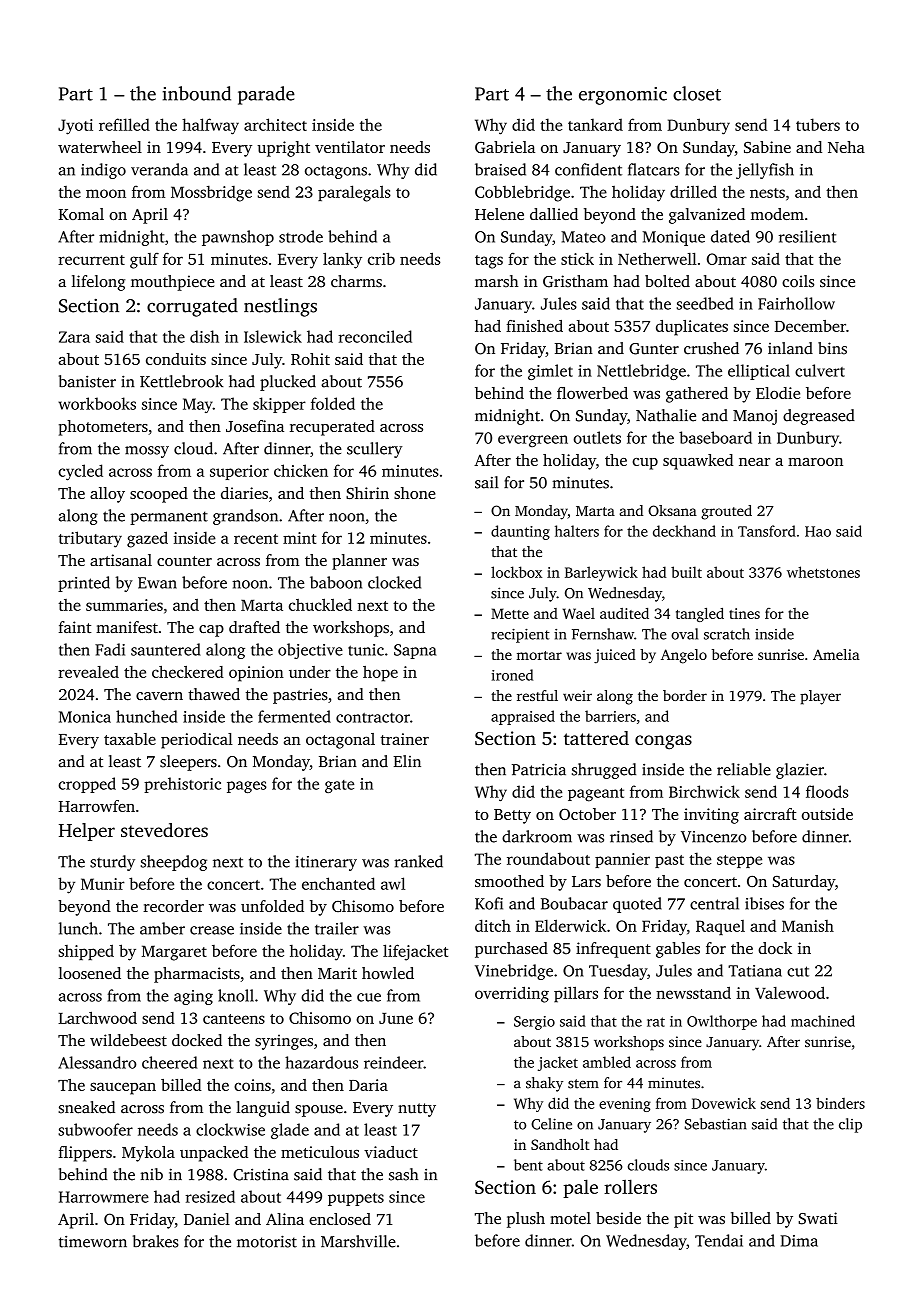 Image resolution: width=924 pixels, height=1308 pixels. What do you see at coordinates (827, 814) in the page?
I see `outside` at bounding box center [827, 814].
